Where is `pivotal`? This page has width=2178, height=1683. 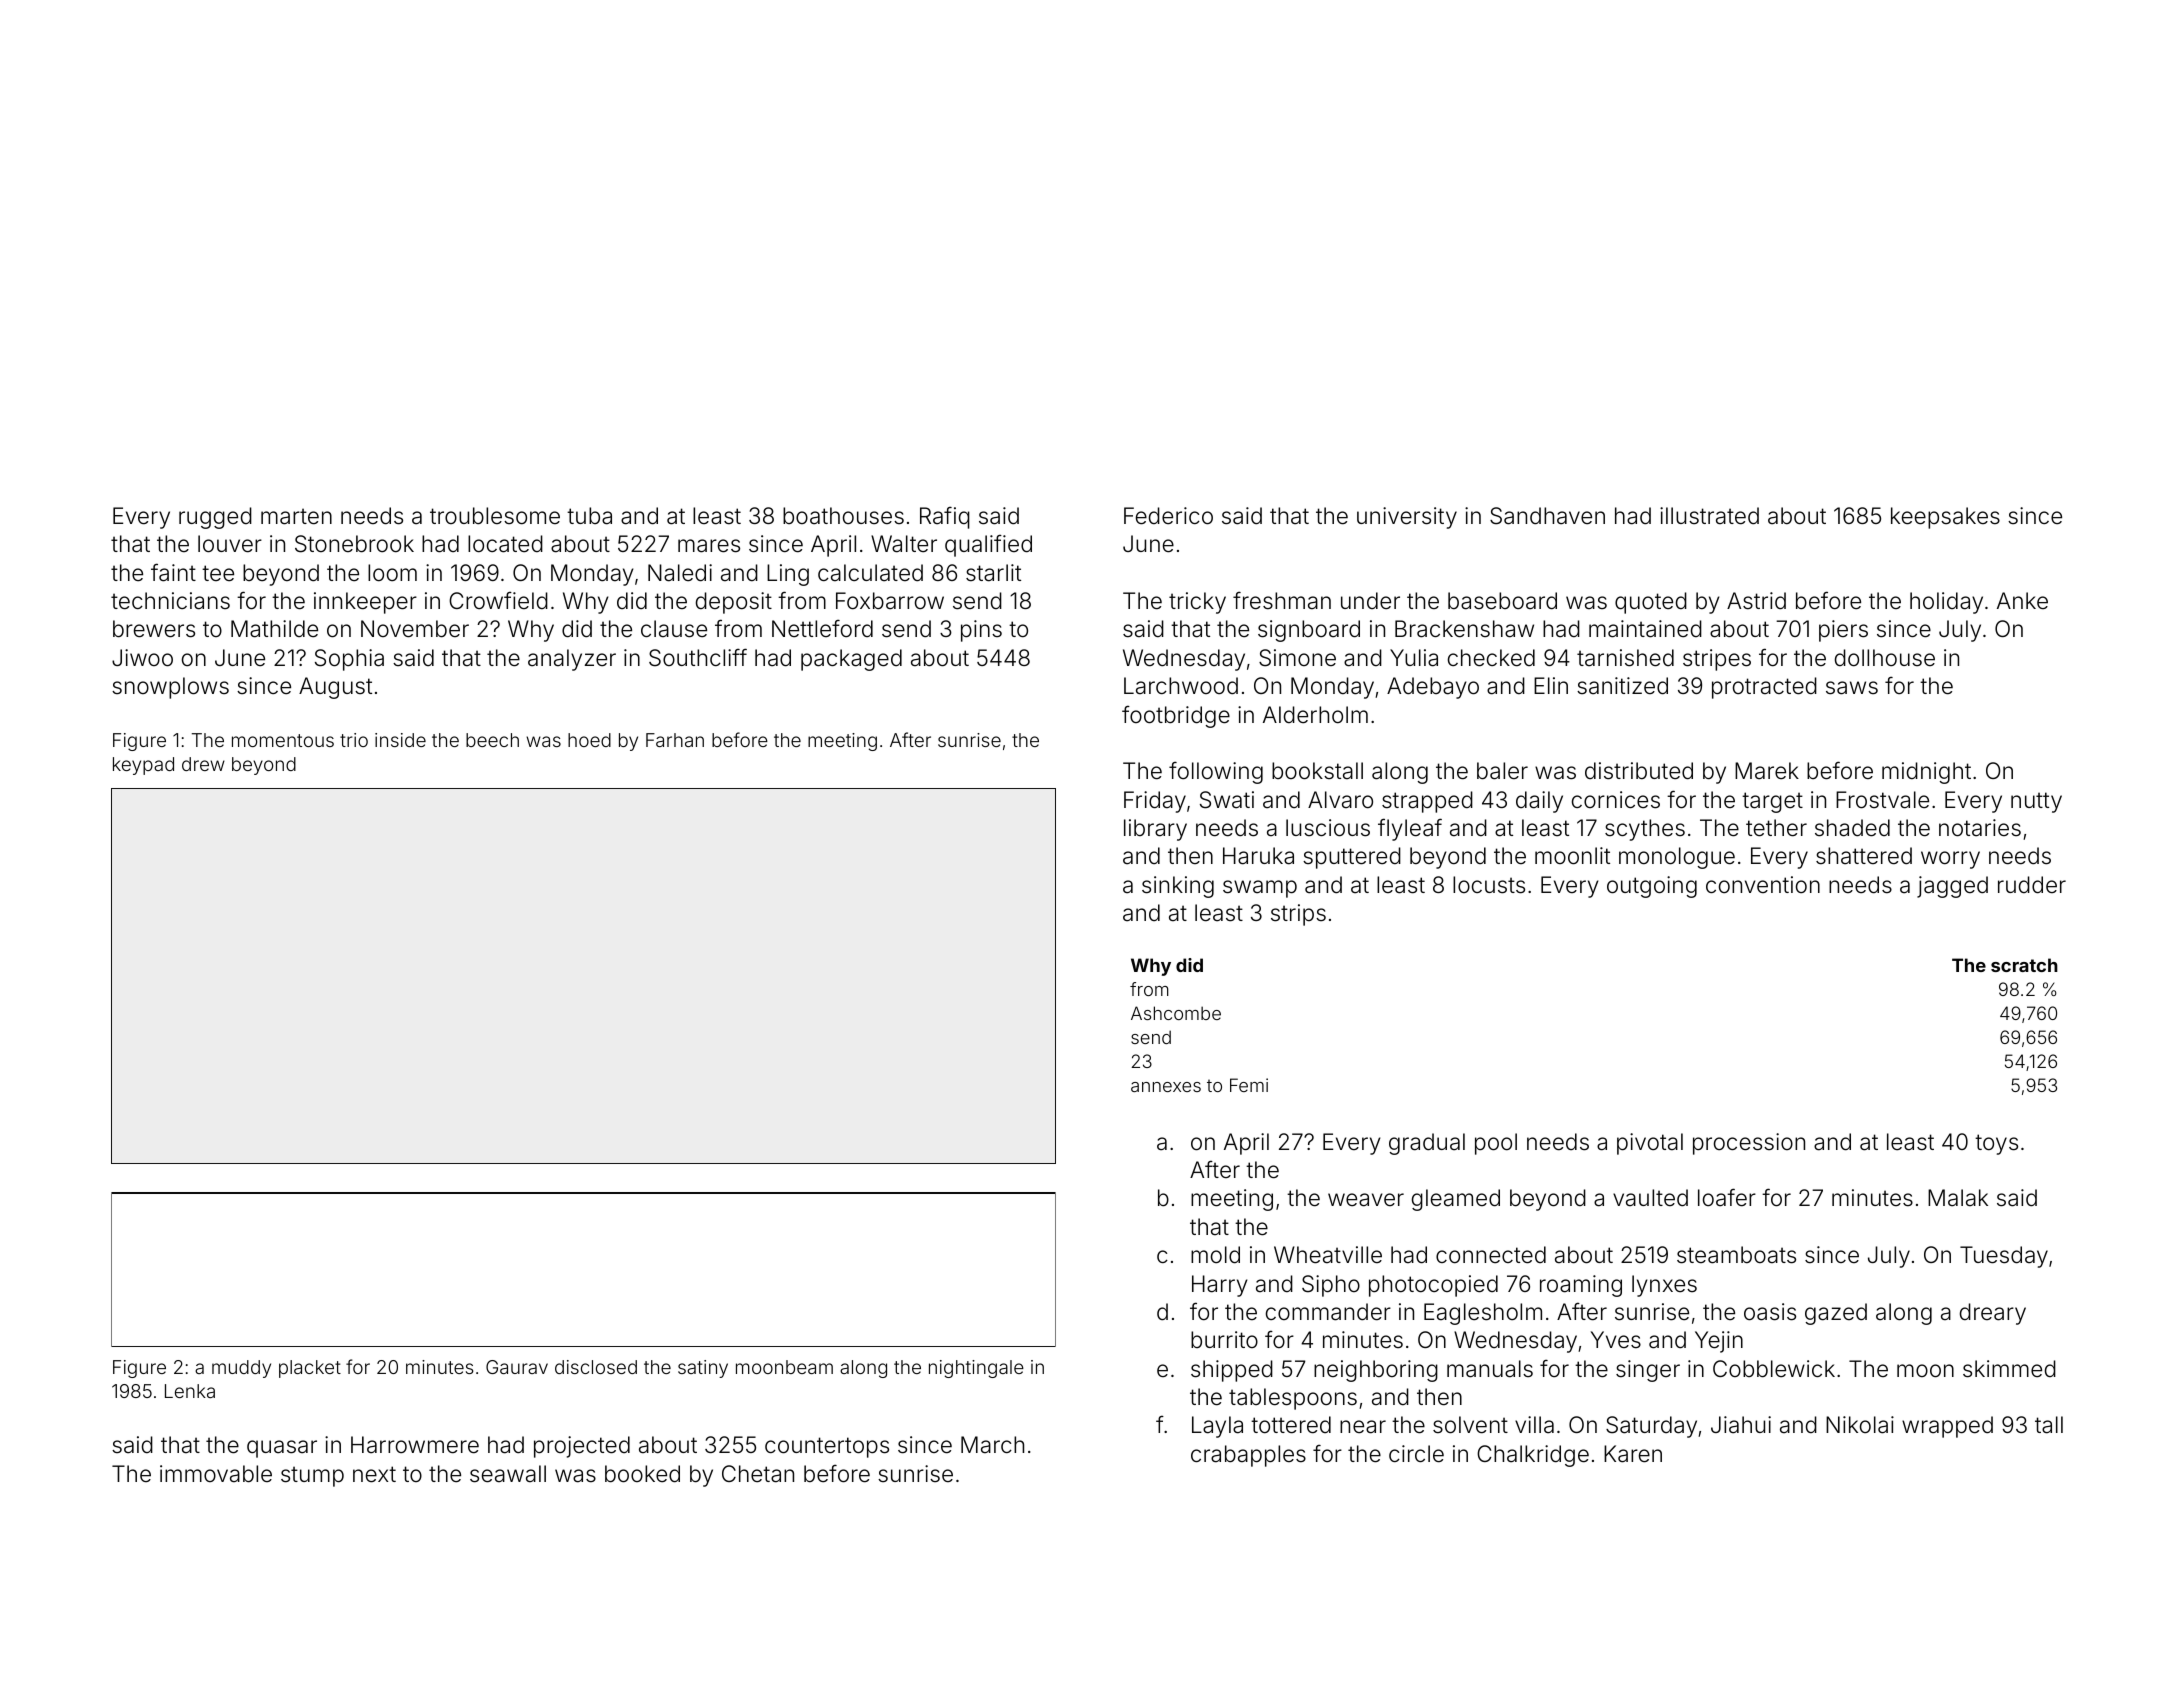
pivotal is located at coordinates (1650, 1144).
